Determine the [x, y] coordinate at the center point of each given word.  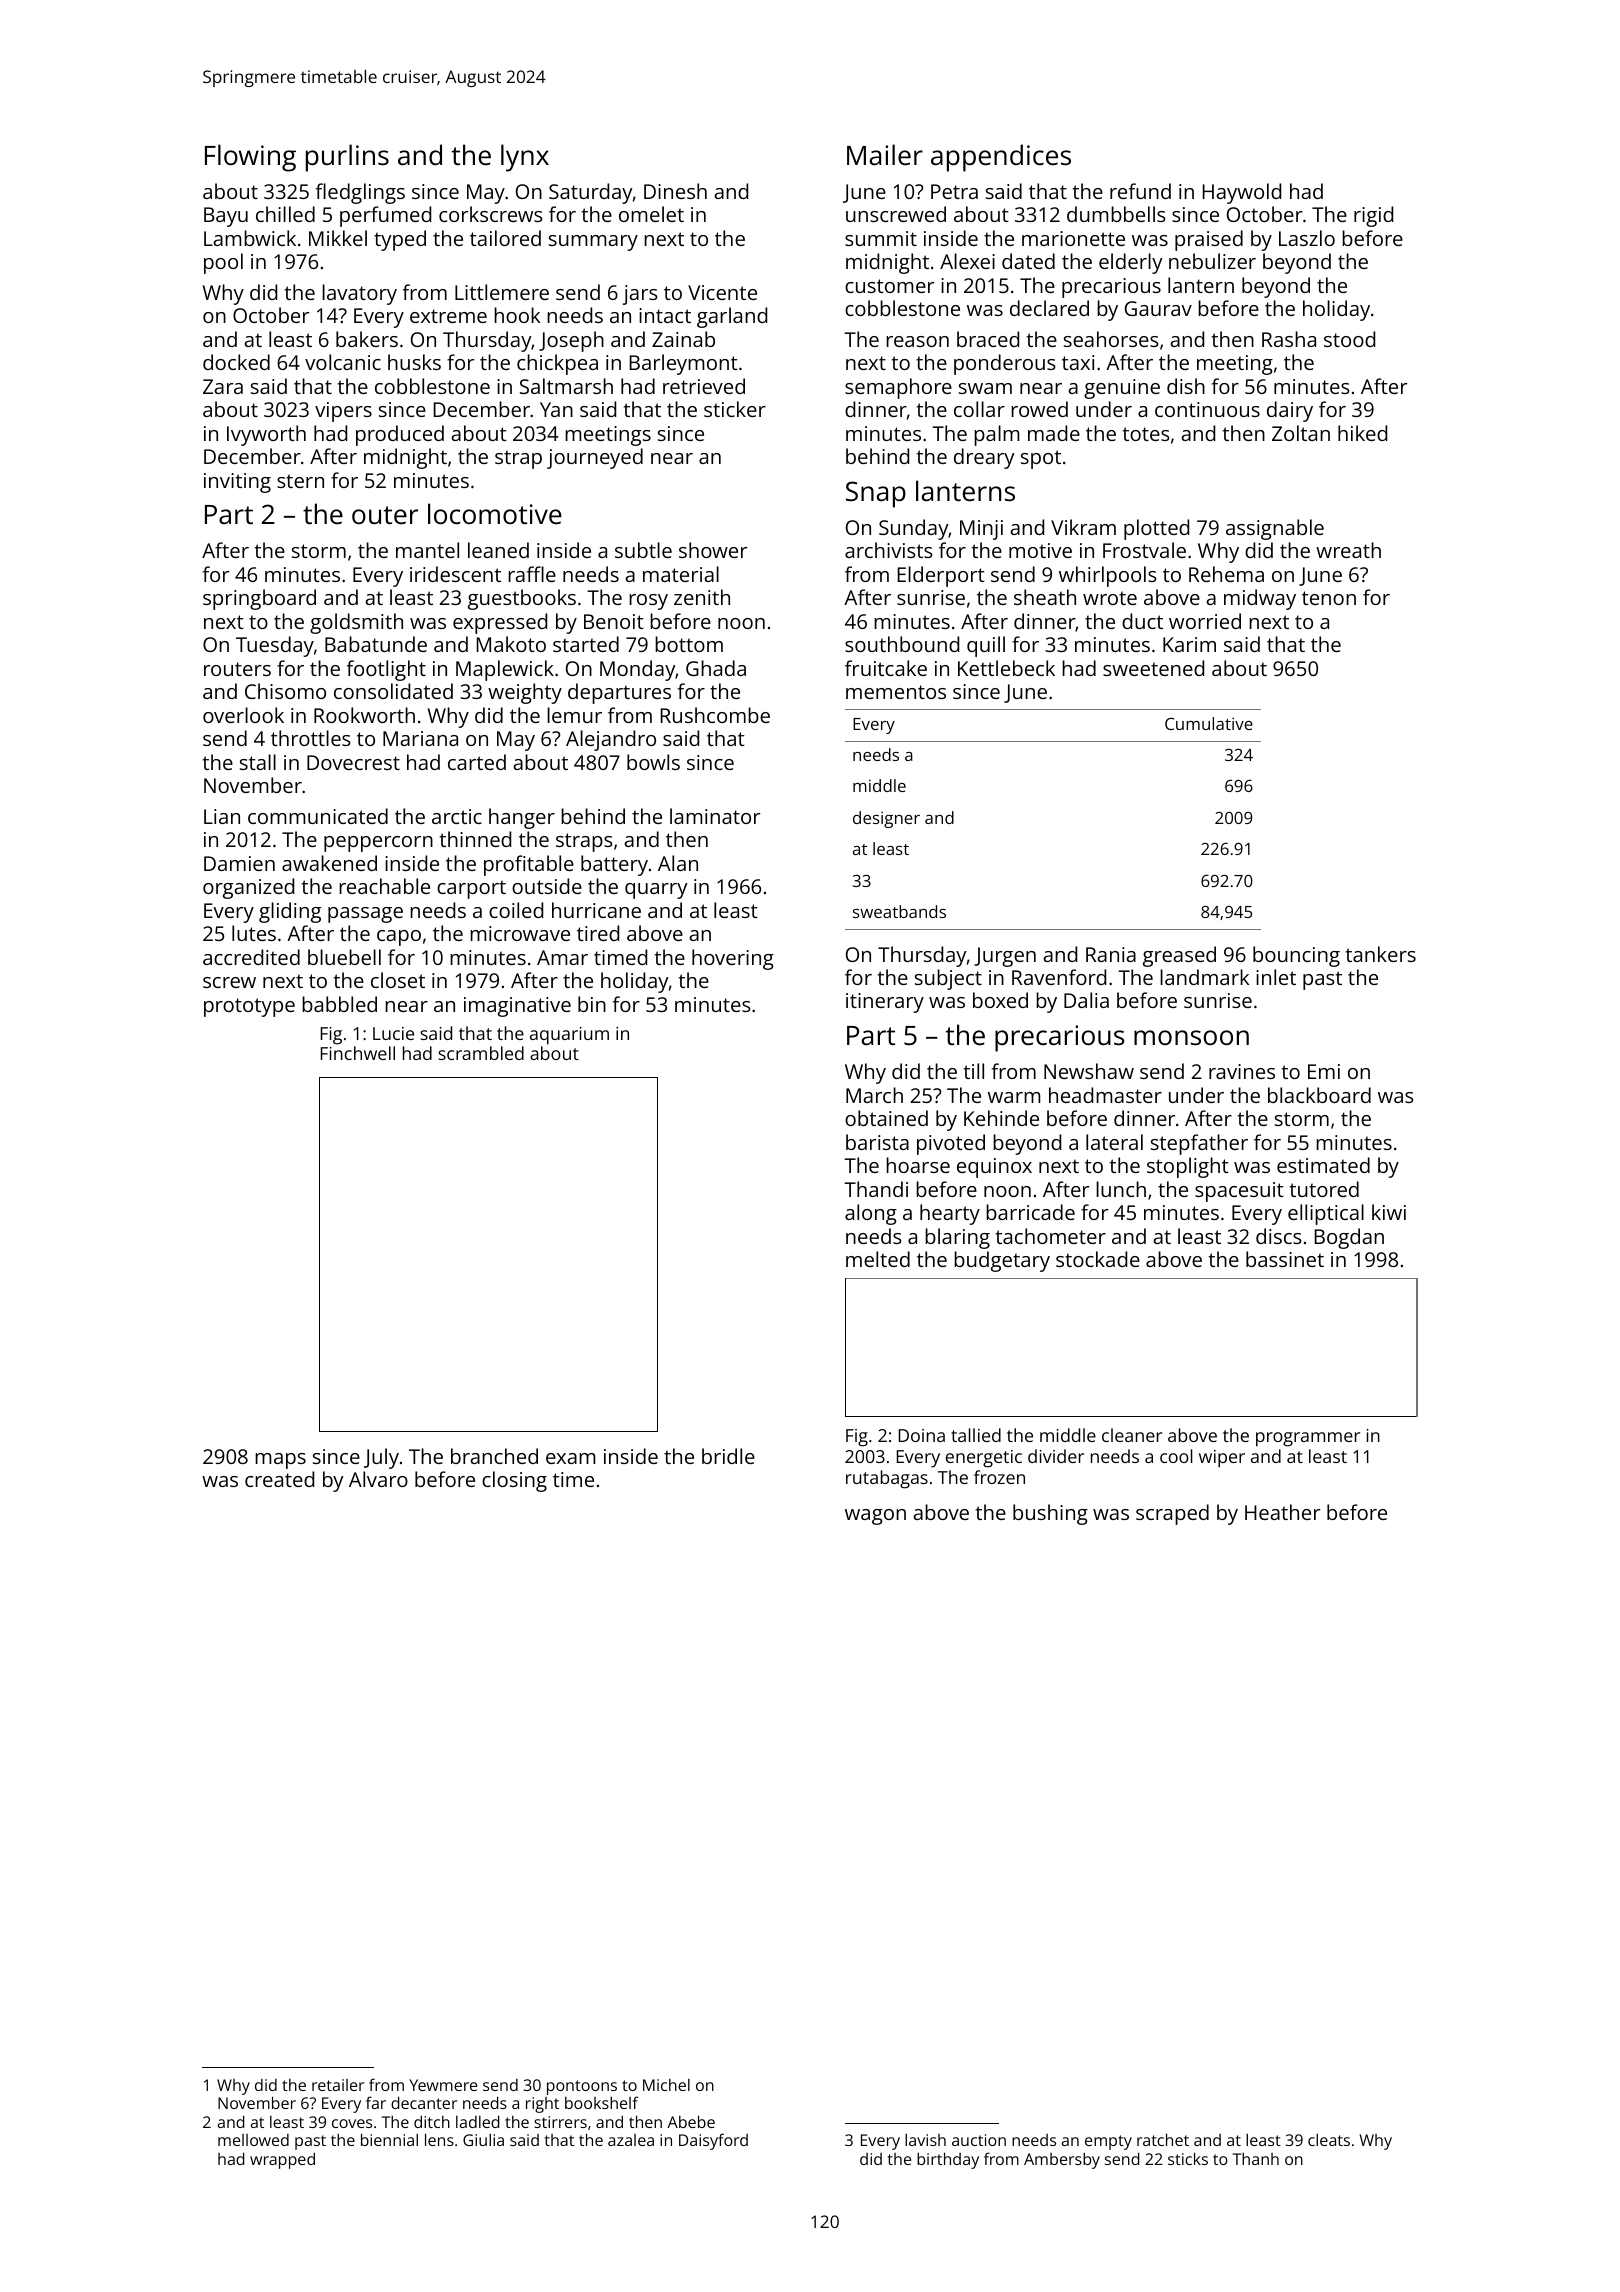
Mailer [885, 155]
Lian [222, 816]
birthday [948, 2160]
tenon [1329, 598]
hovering [733, 959]
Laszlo [1307, 238]
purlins [347, 158]
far [376, 2102]
